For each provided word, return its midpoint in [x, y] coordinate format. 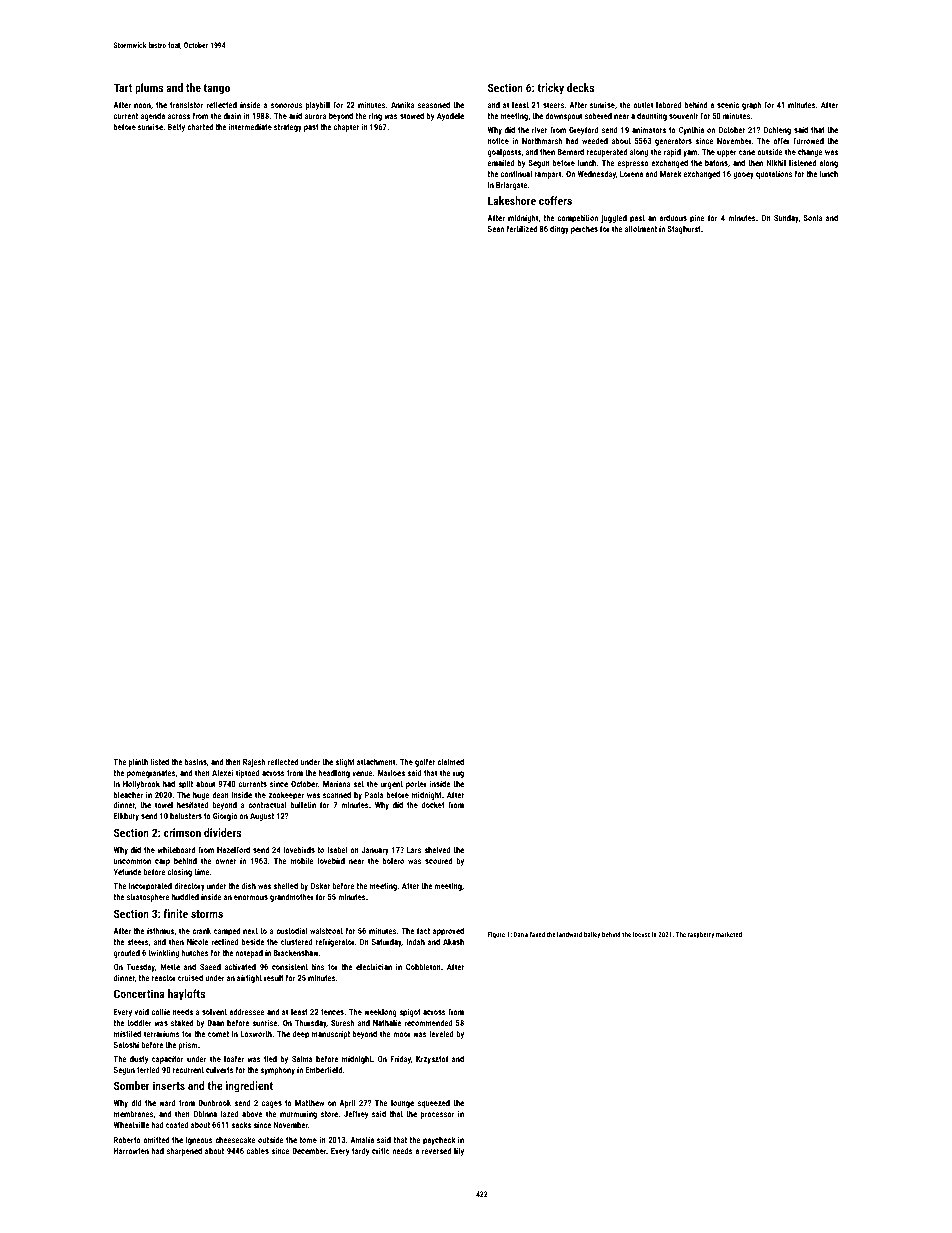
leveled [441, 1033]
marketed [729, 934]
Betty [176, 128]
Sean [496, 229]
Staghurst [684, 229]
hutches [195, 952]
